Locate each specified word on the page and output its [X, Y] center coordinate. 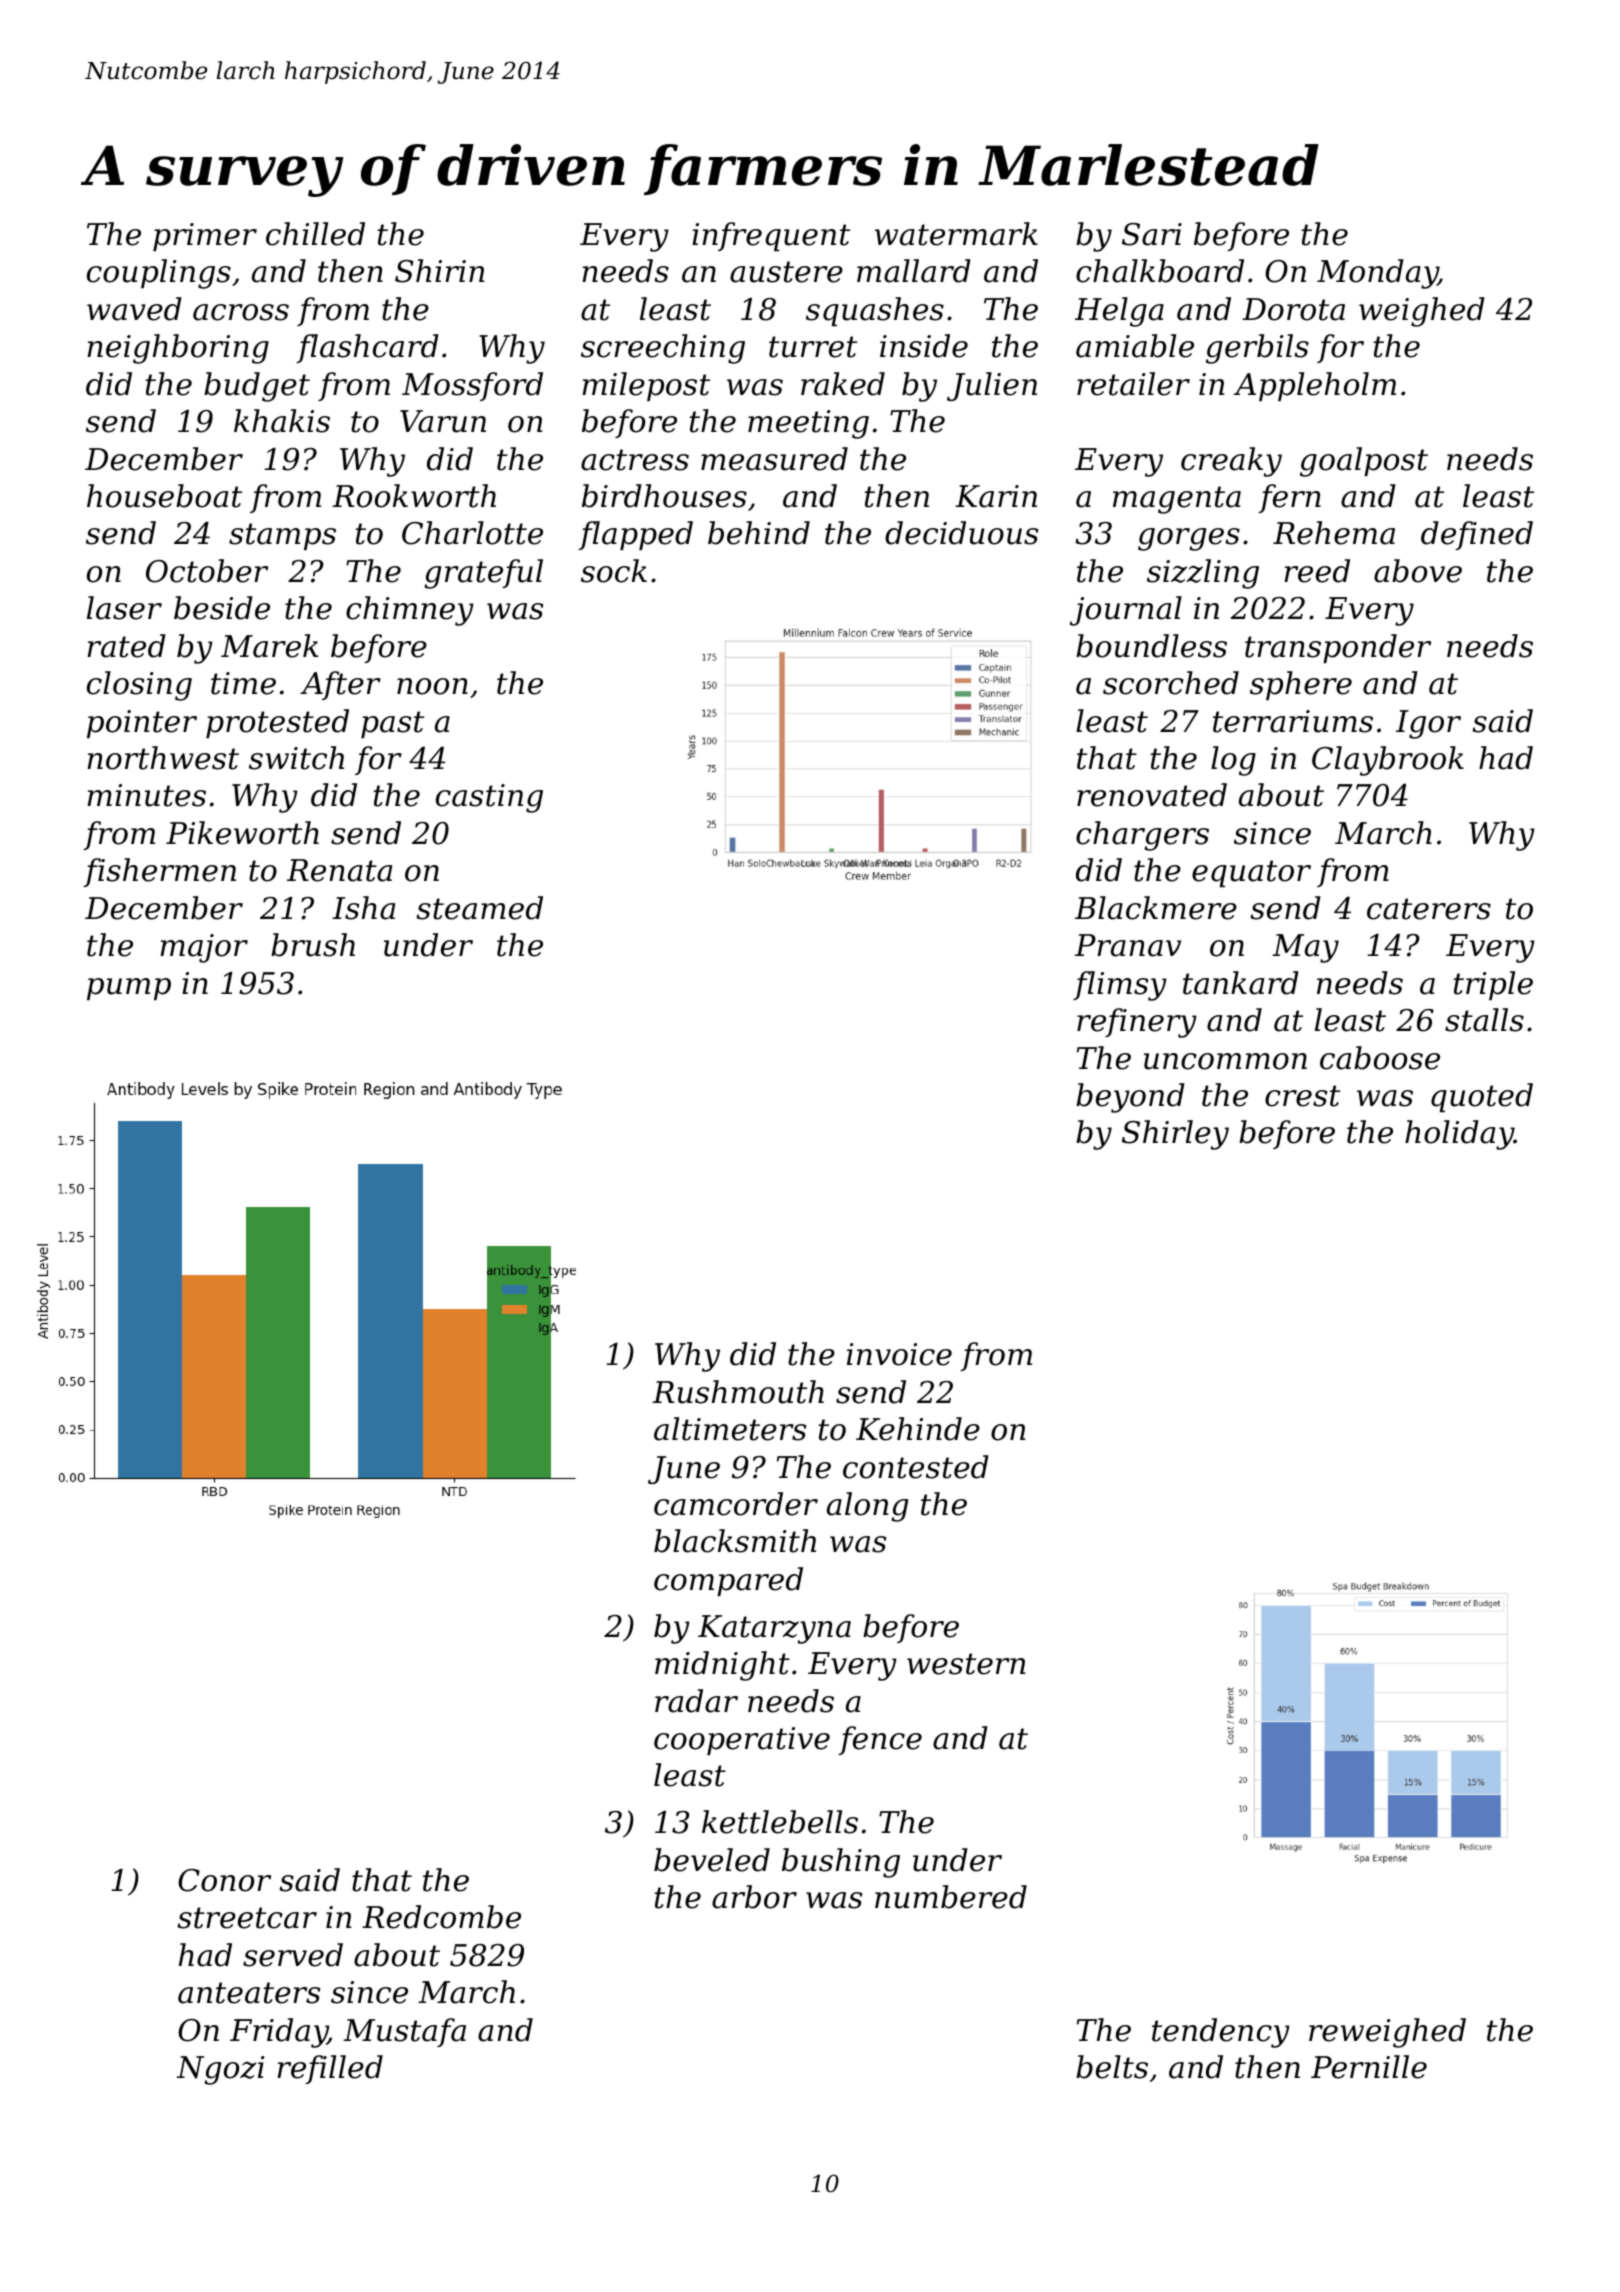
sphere [1301, 685]
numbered [951, 1897]
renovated [1152, 795]
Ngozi [220, 2070]
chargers [1142, 836]
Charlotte [472, 533]
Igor [1428, 724]
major [204, 948]
